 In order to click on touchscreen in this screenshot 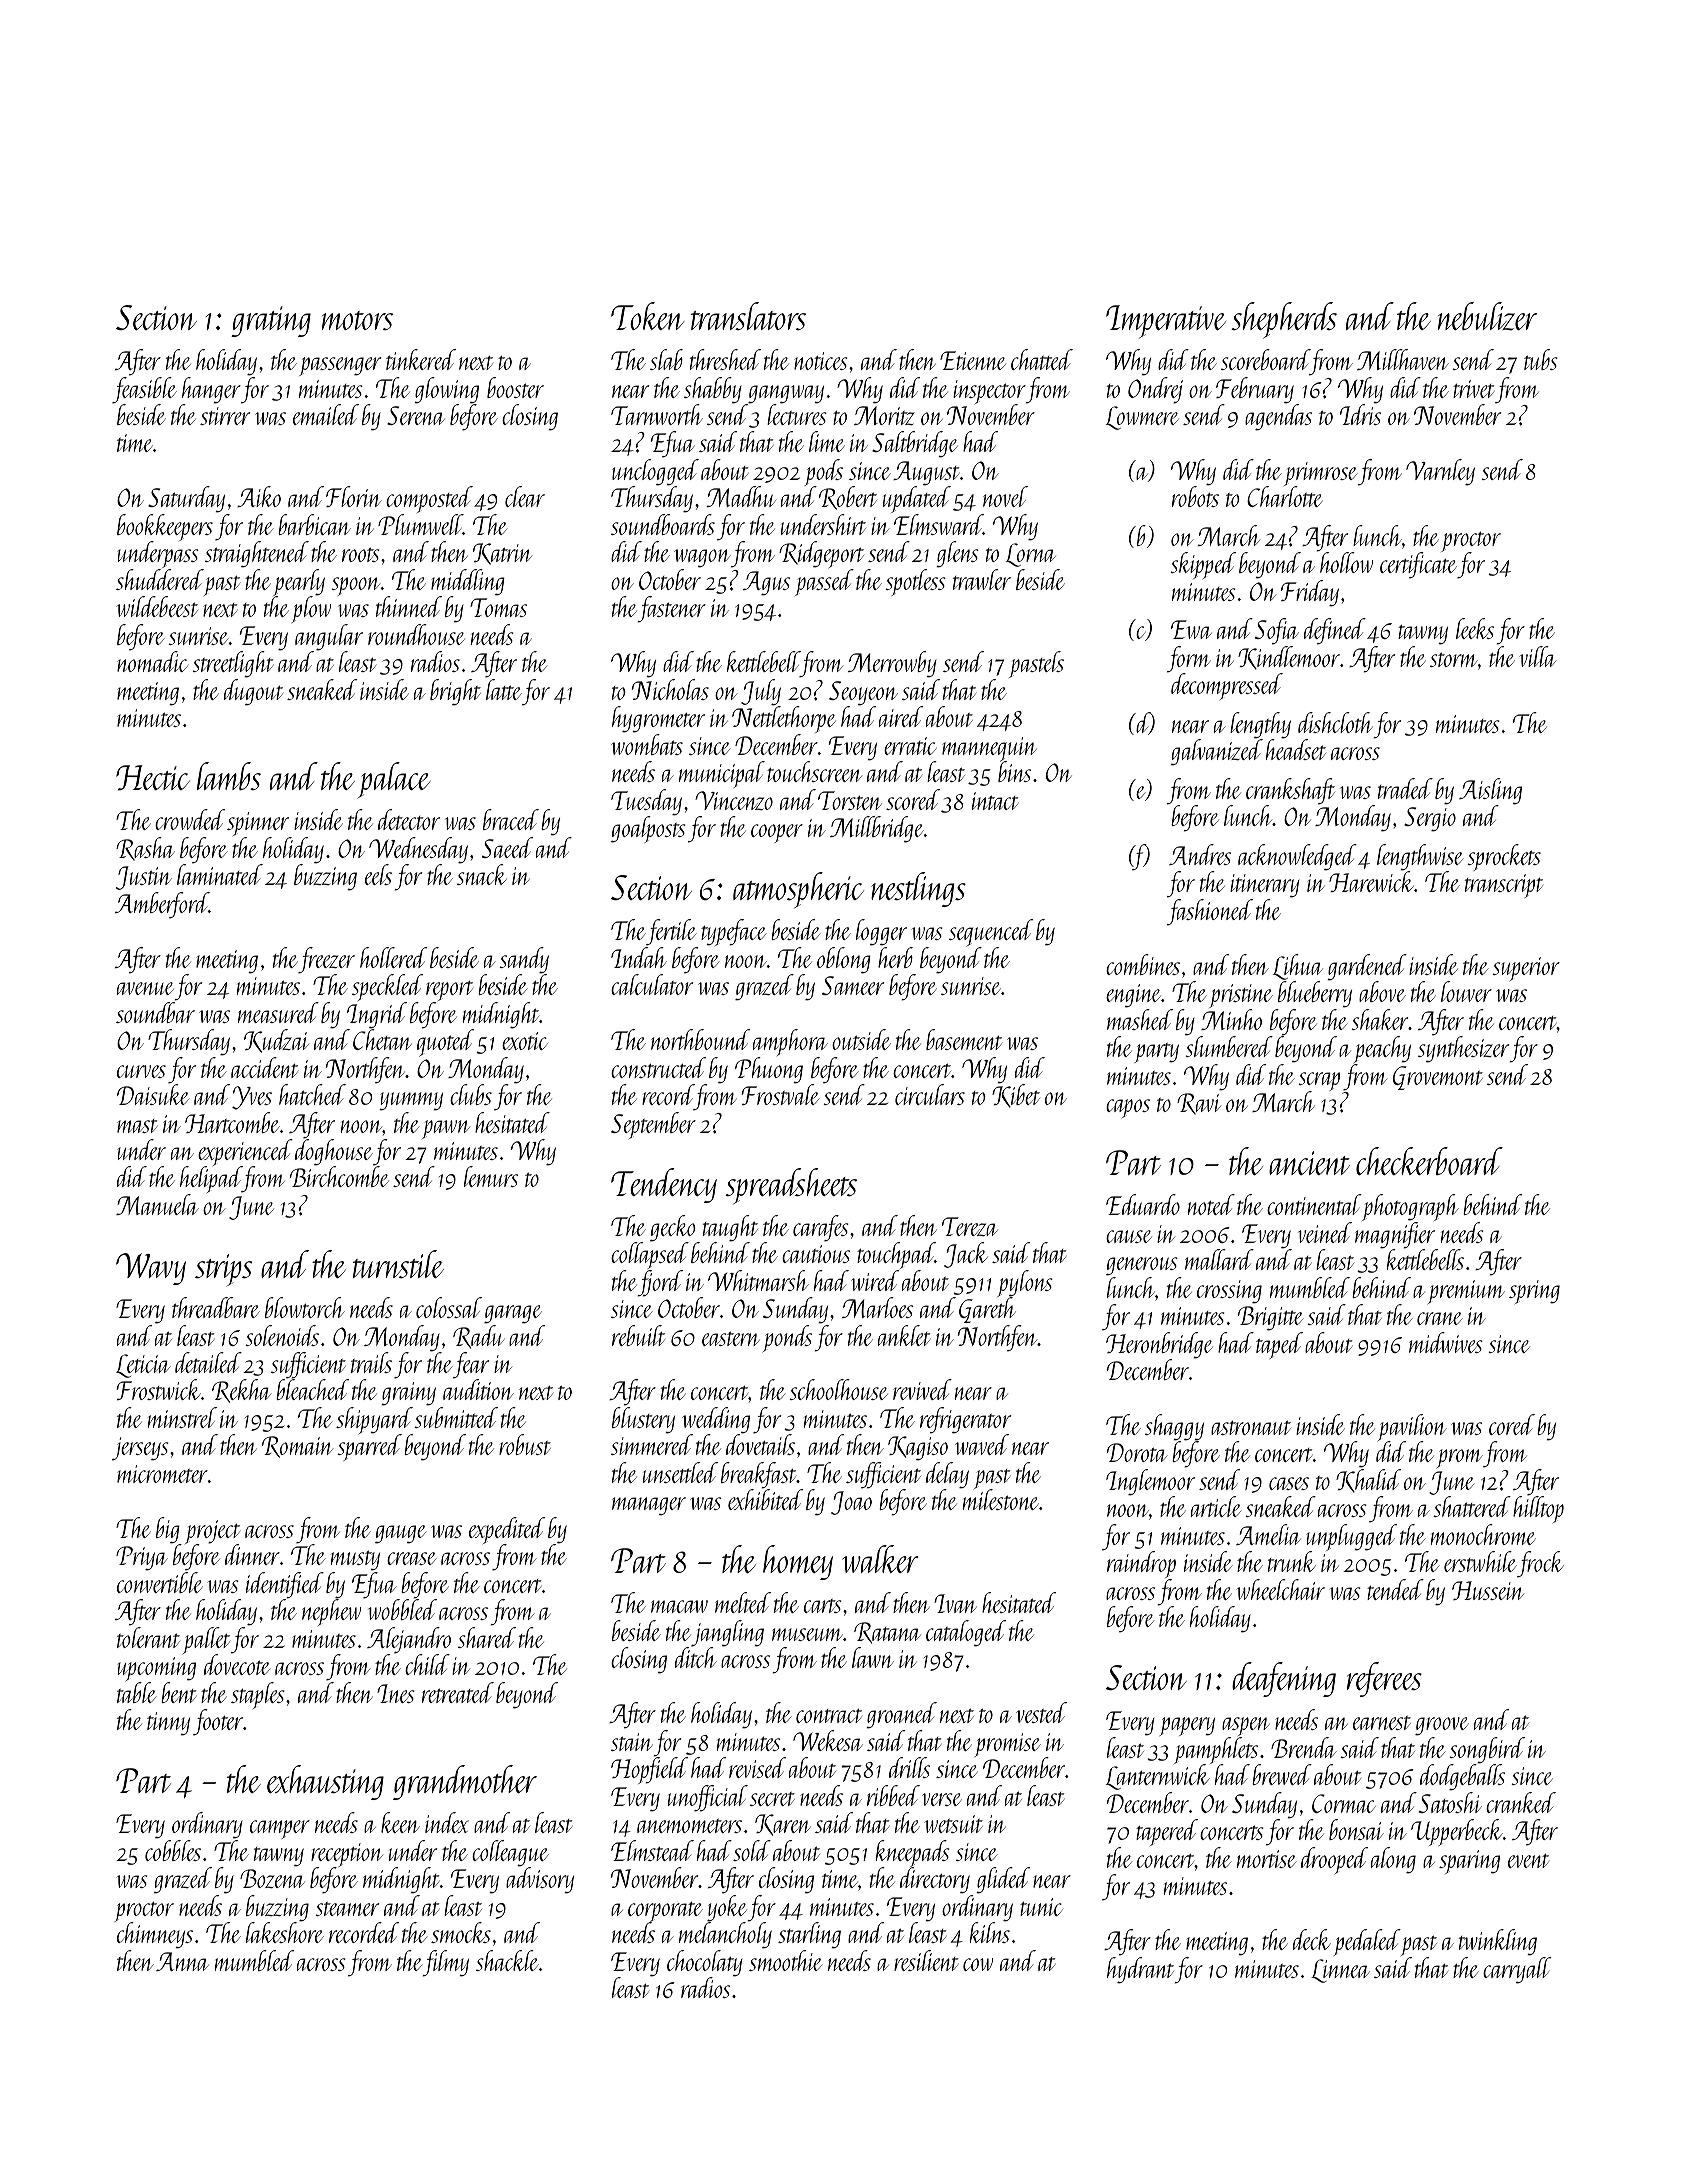, I will do `click(814, 771)`.
